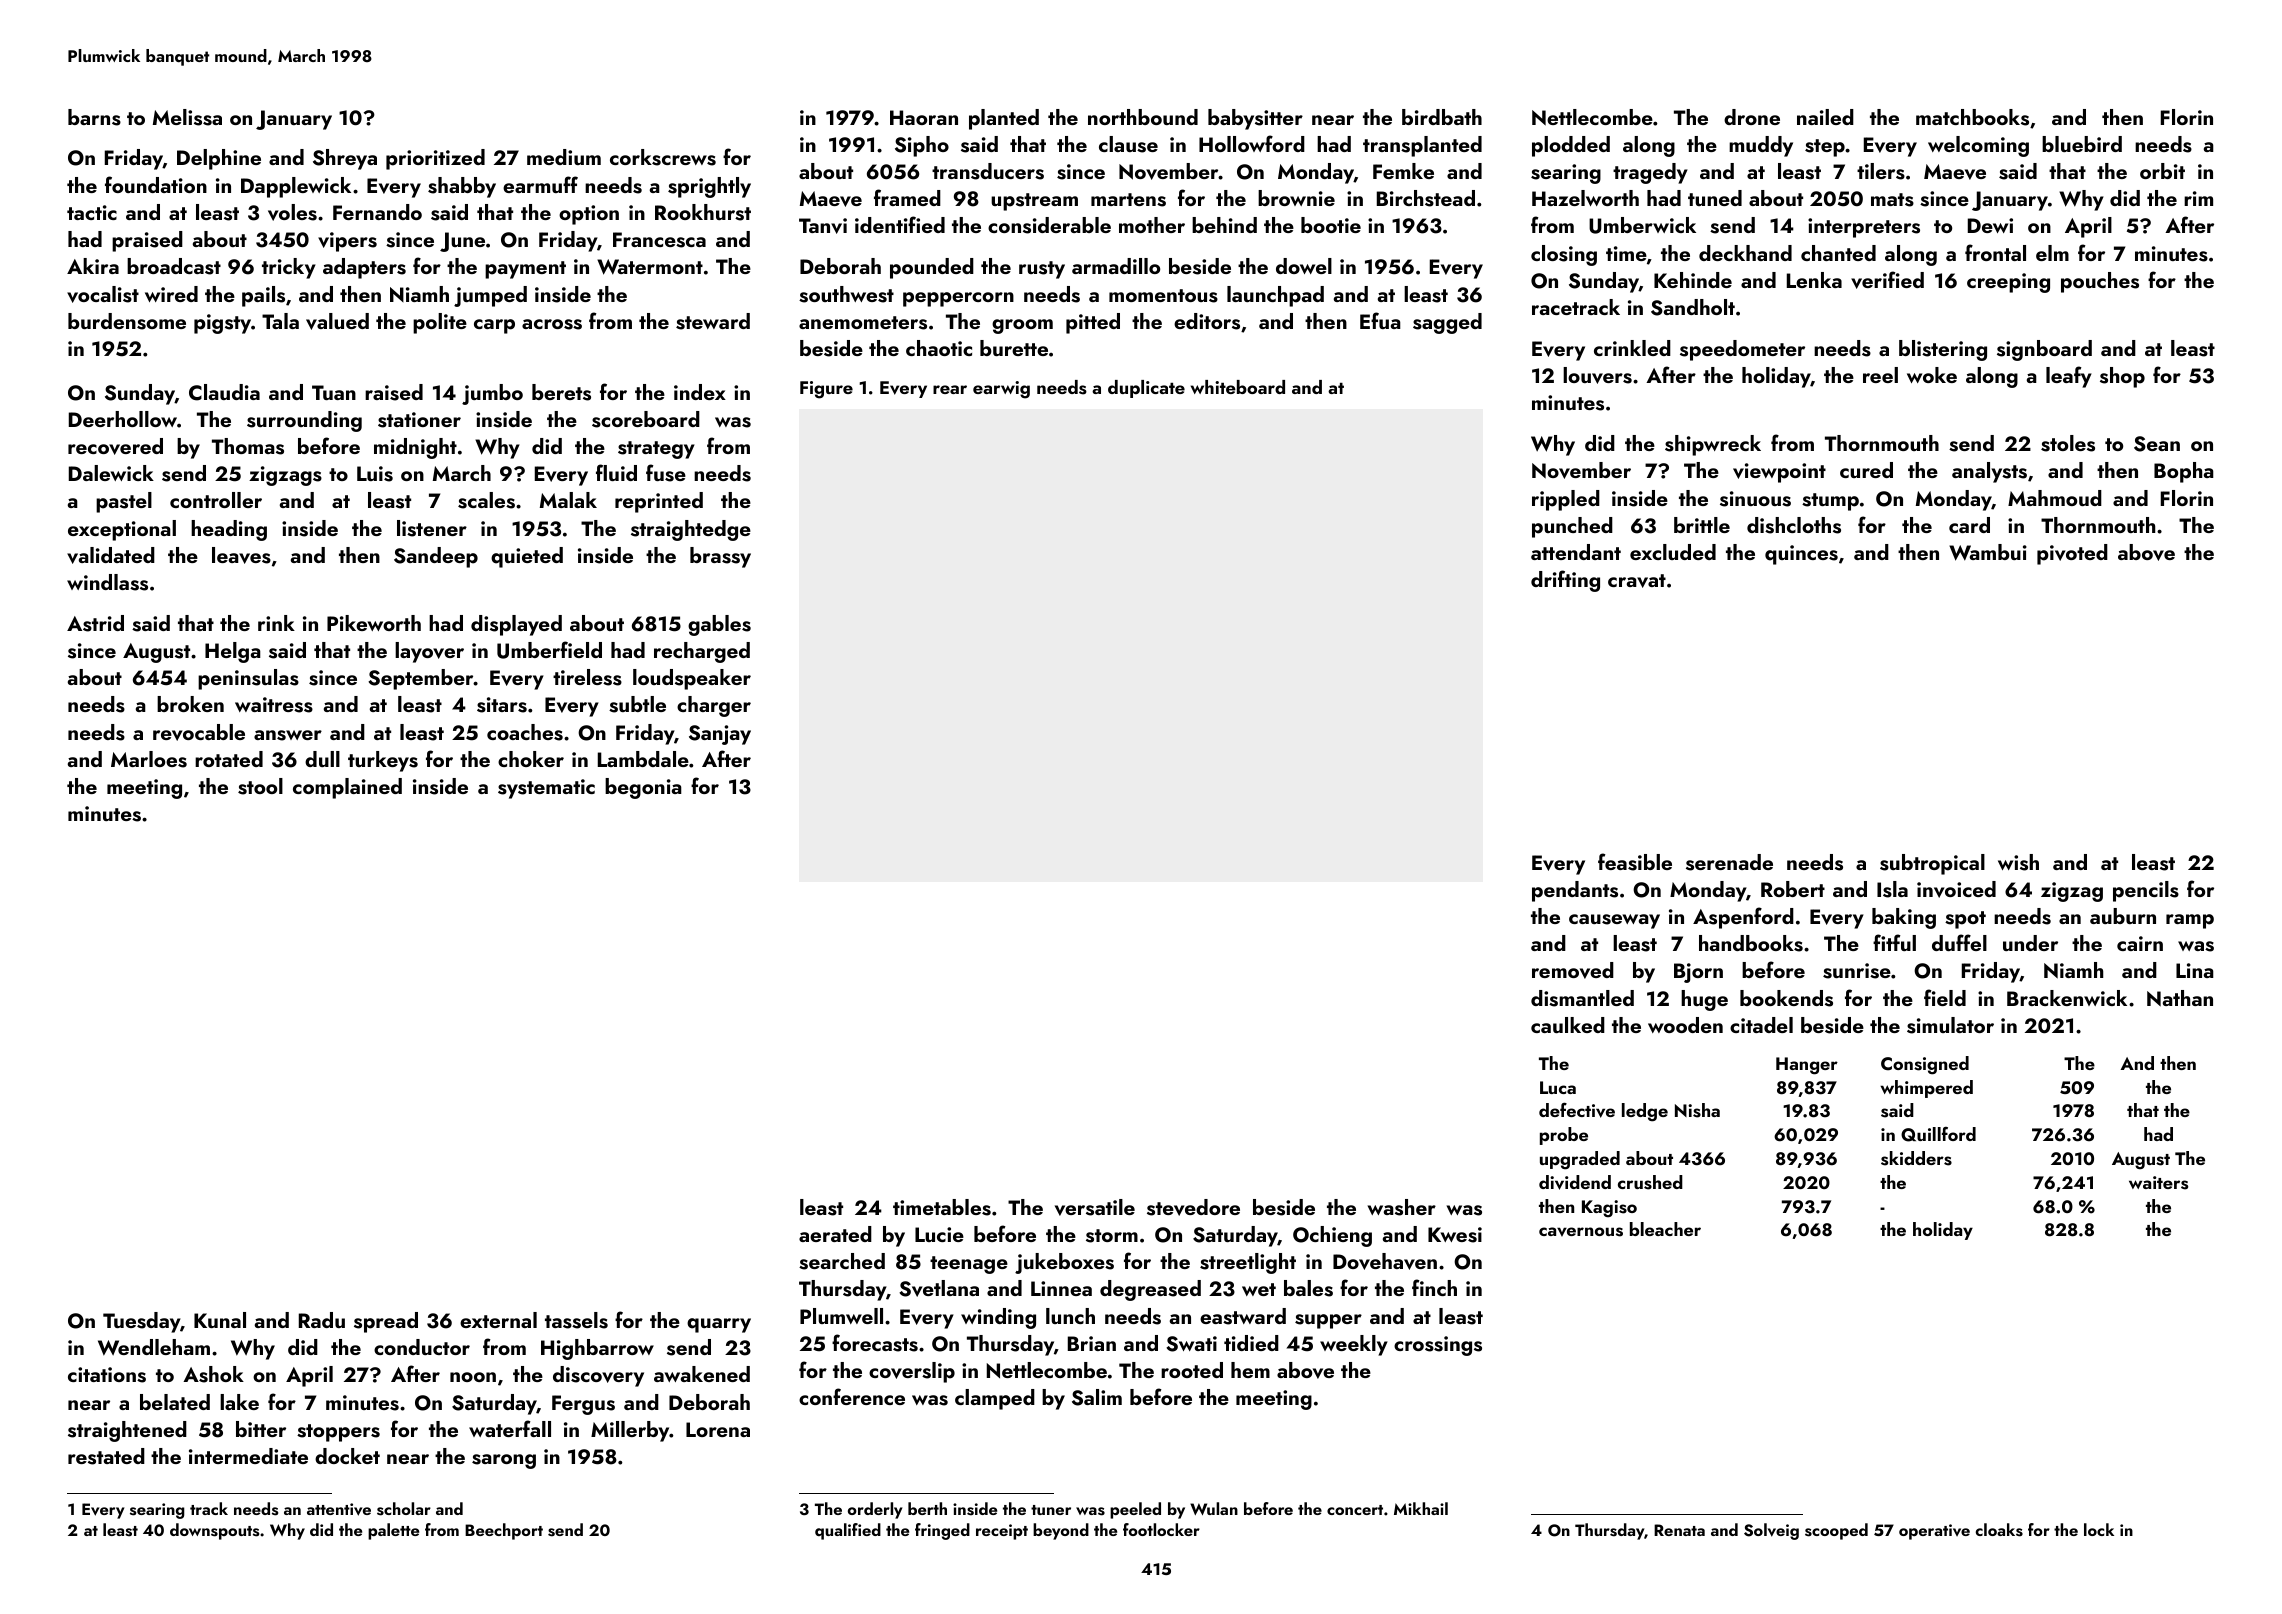 This image has width=2282, height=1614. I want to click on pouches, so click(2100, 282).
